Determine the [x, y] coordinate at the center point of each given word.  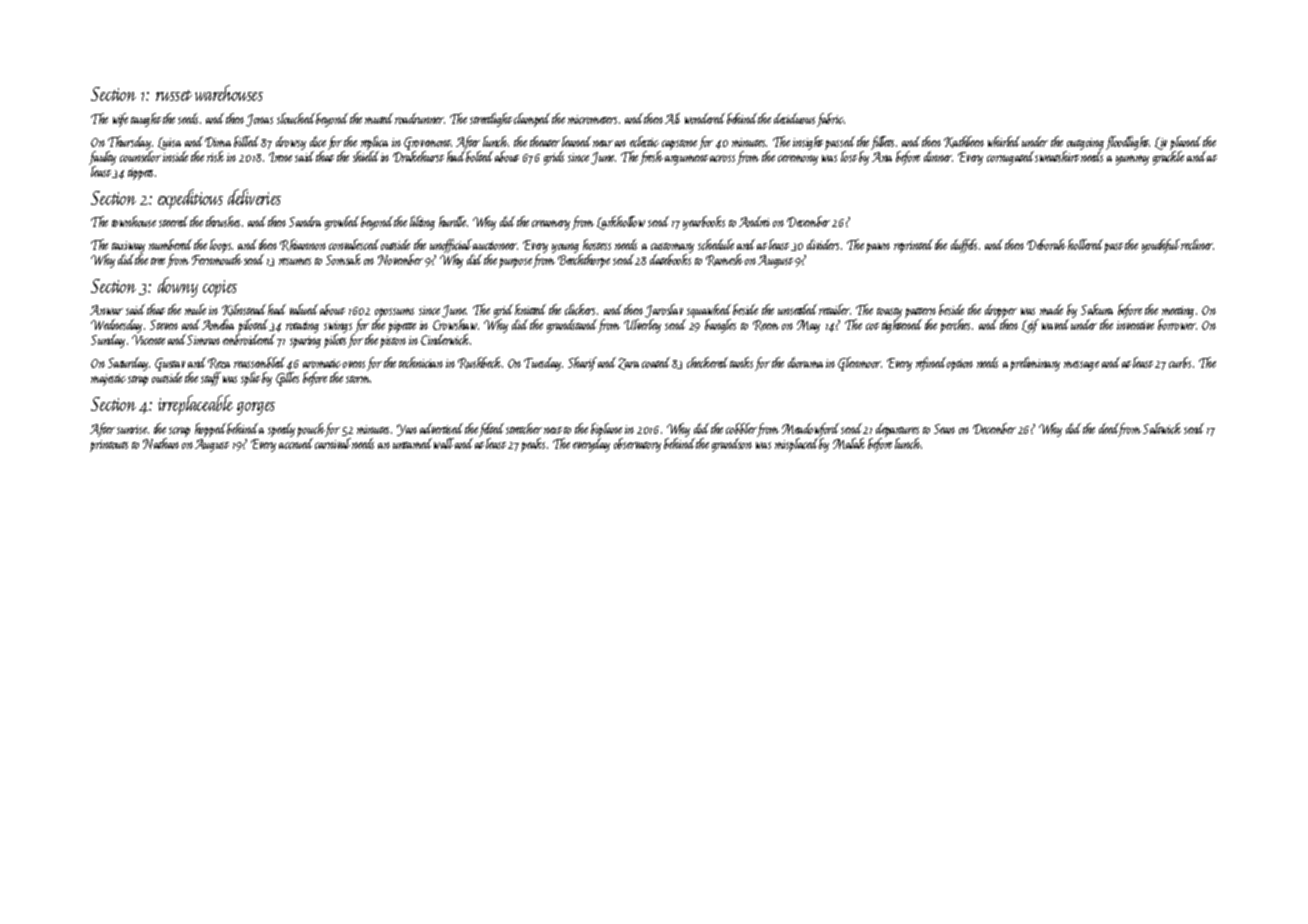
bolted [479, 156]
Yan [407, 430]
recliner [1197, 244]
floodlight [1128, 143]
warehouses [229, 93]
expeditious [190, 199]
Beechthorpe [584, 261]
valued [304, 309]
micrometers [592, 119]
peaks [533, 445]
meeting [1178, 312]
